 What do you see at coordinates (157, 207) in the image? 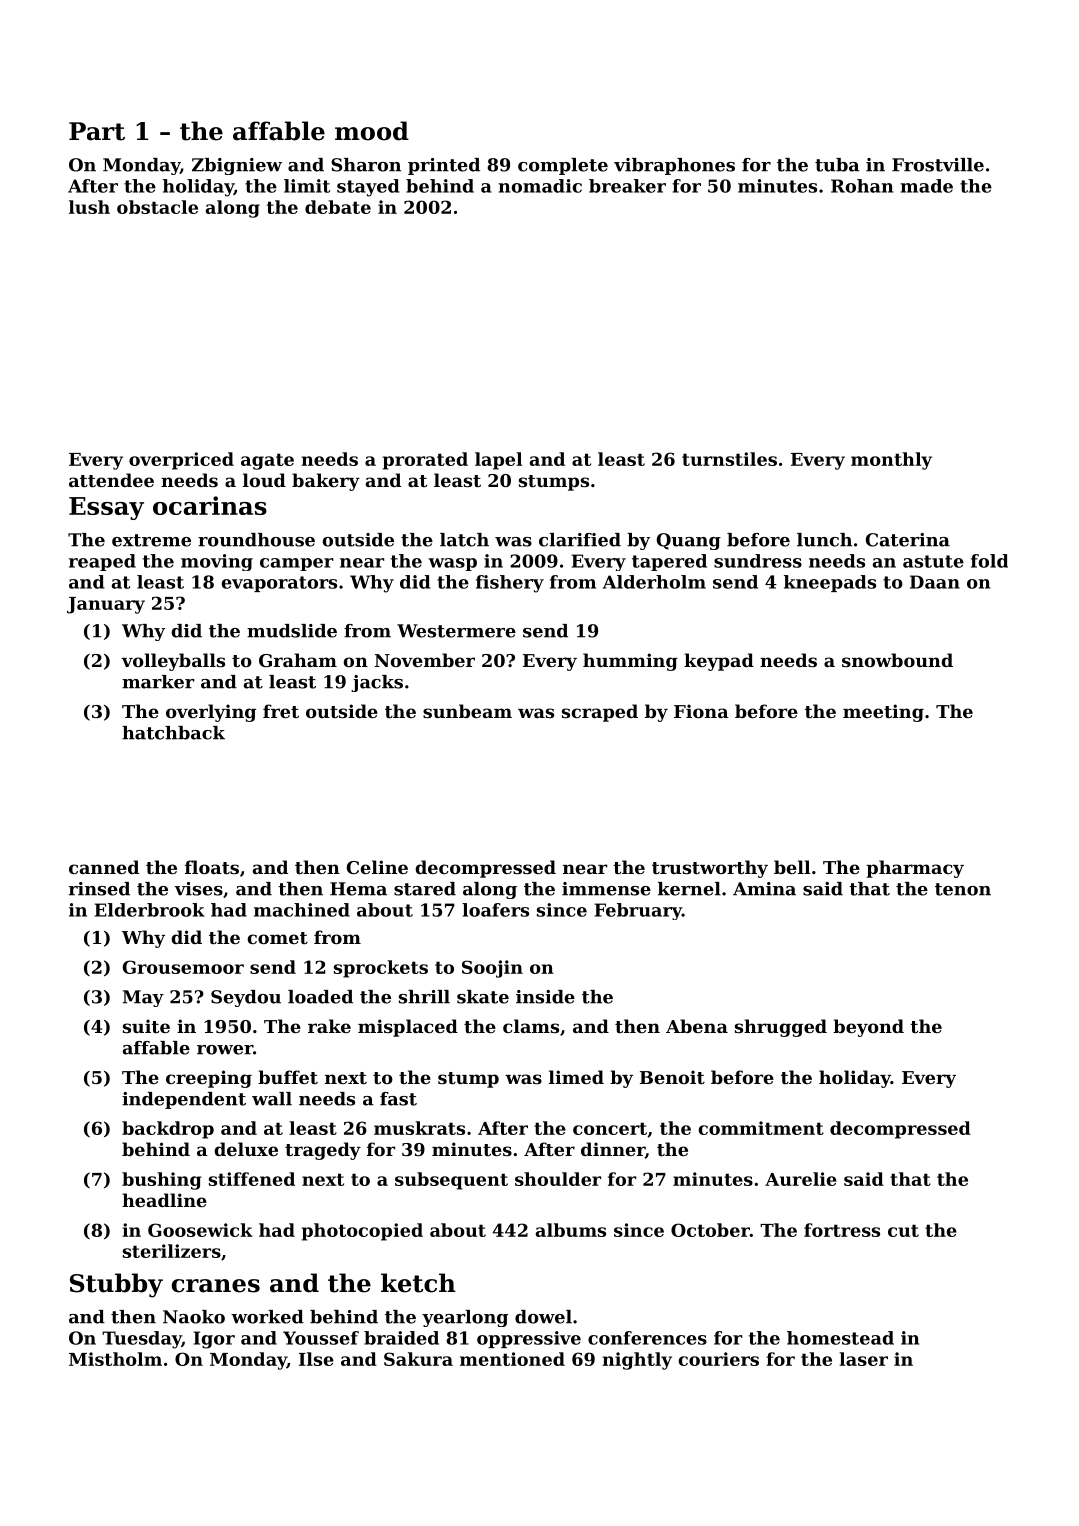
I see `obstacle` at bounding box center [157, 207].
